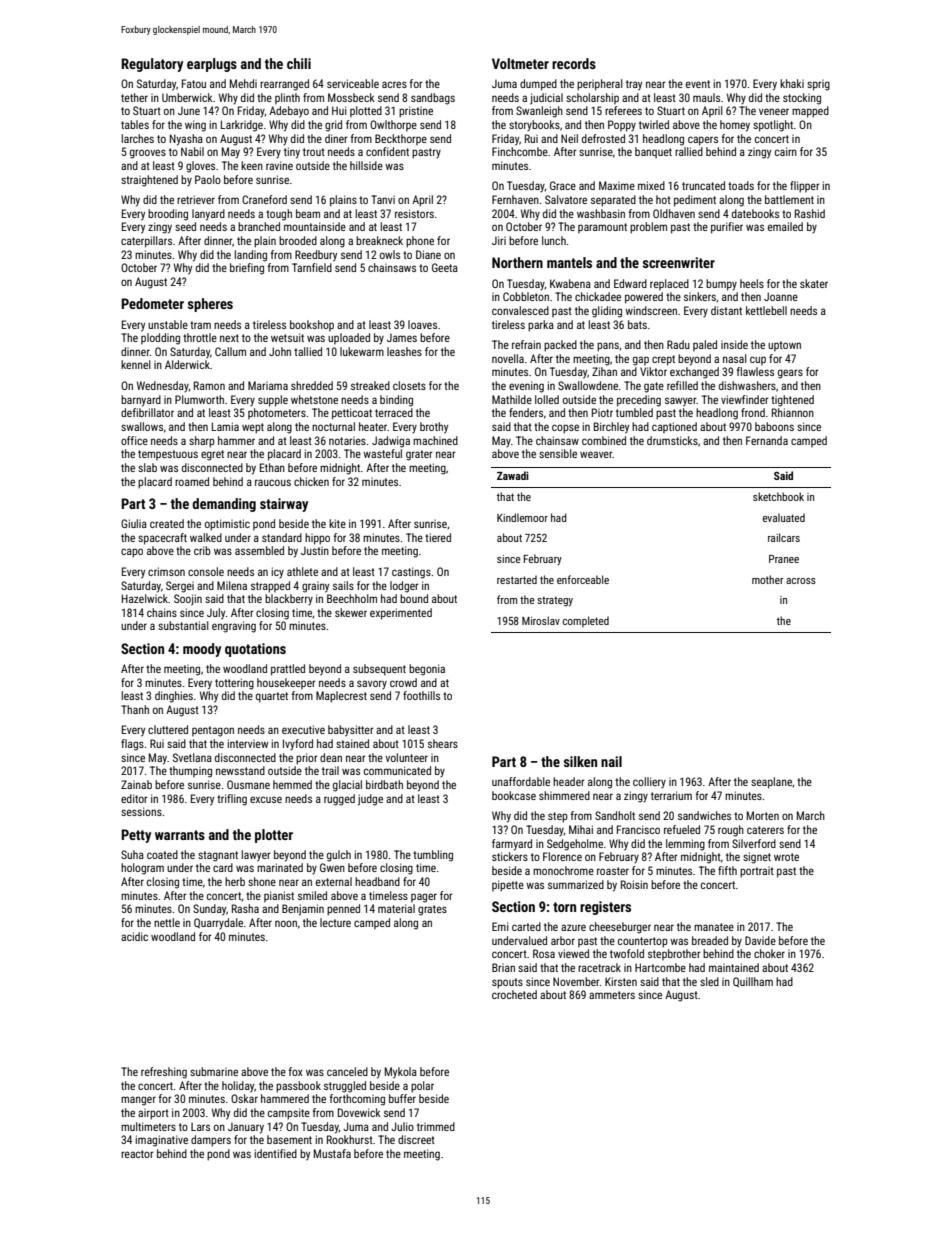  Describe the element at coordinates (709, 981) in the screenshot. I see `sled` at that location.
